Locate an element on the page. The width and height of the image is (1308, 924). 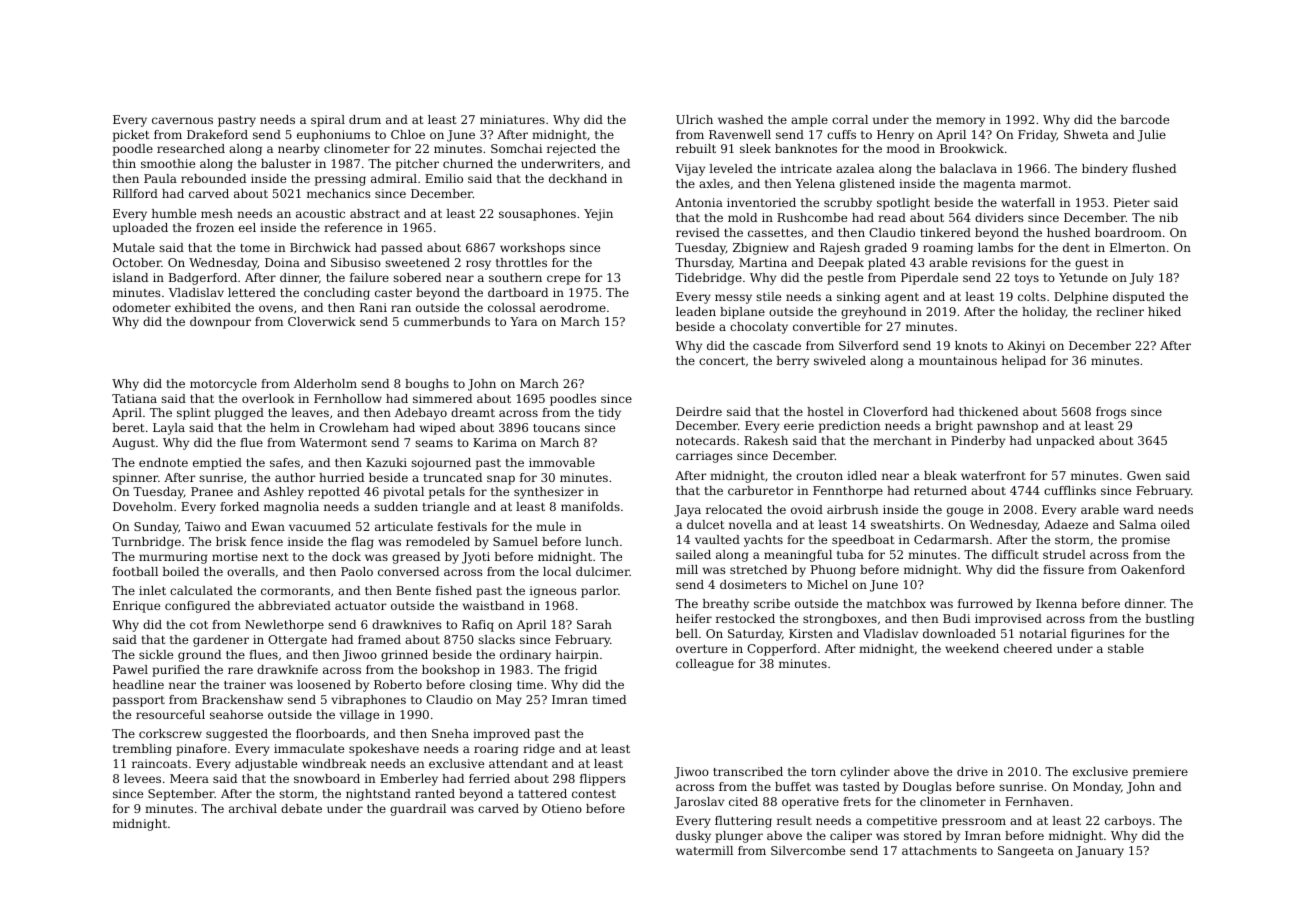
ovoid is located at coordinates (807, 509).
